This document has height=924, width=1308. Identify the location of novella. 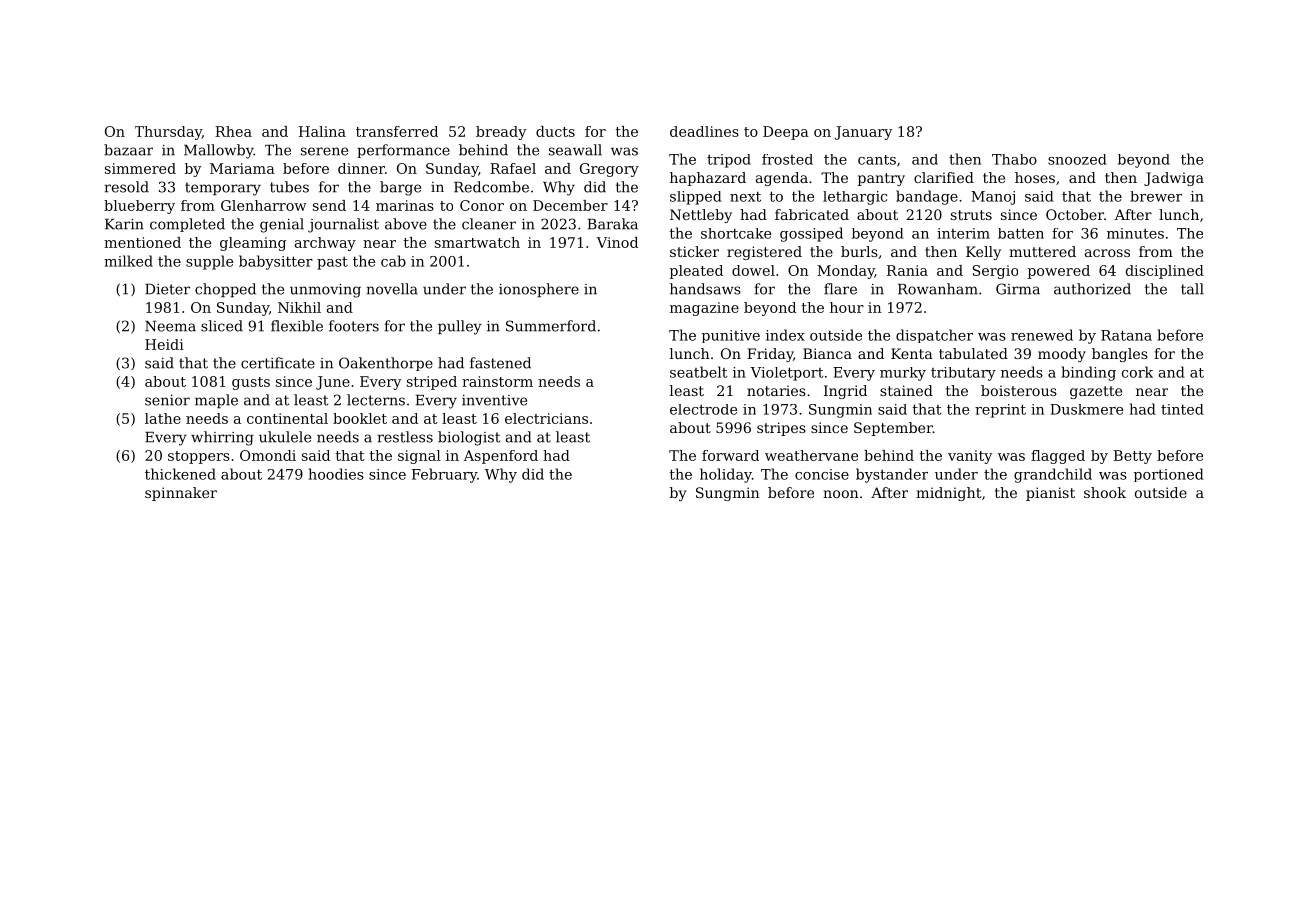
(392, 289).
